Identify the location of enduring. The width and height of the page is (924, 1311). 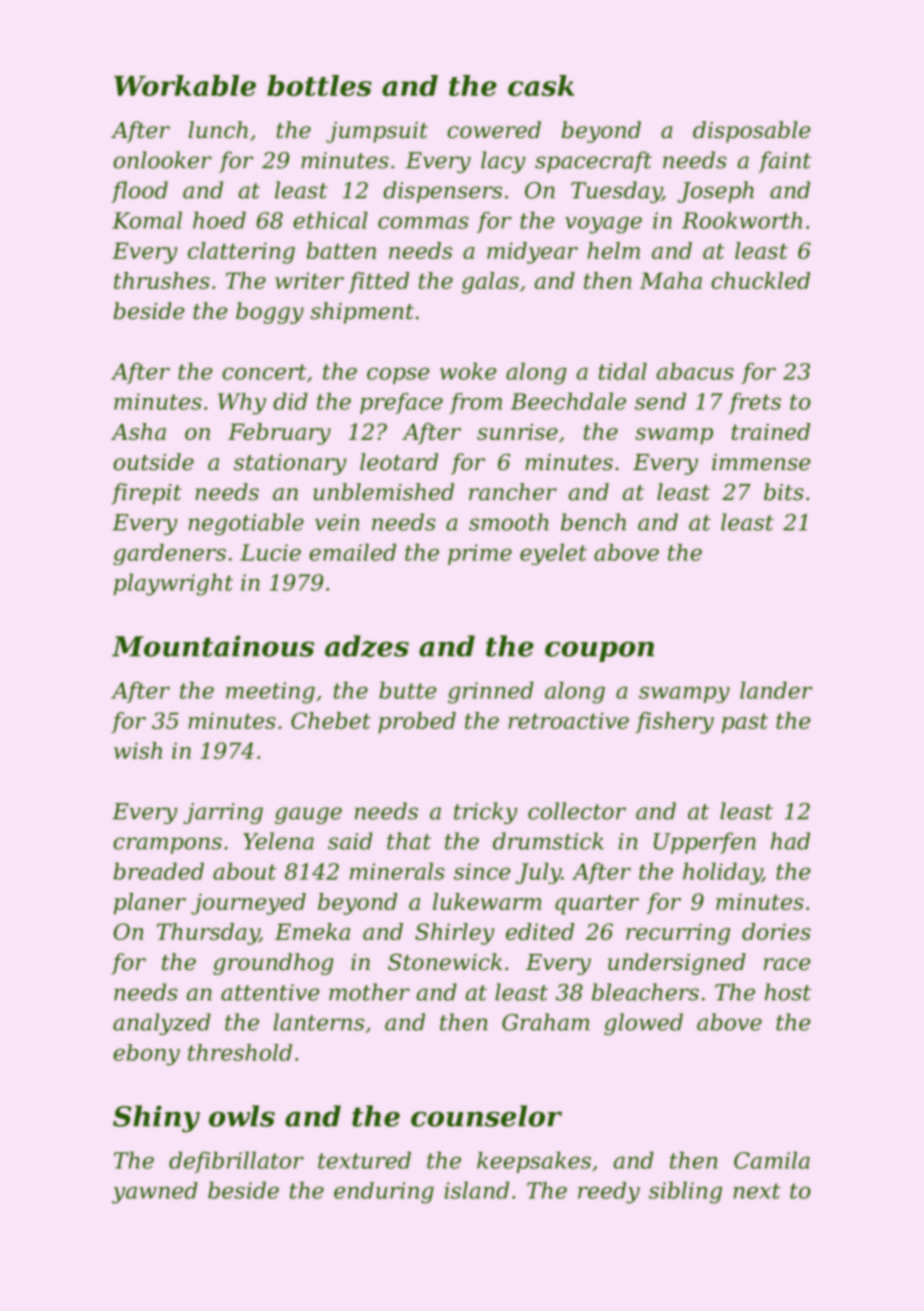
(384, 1193).
